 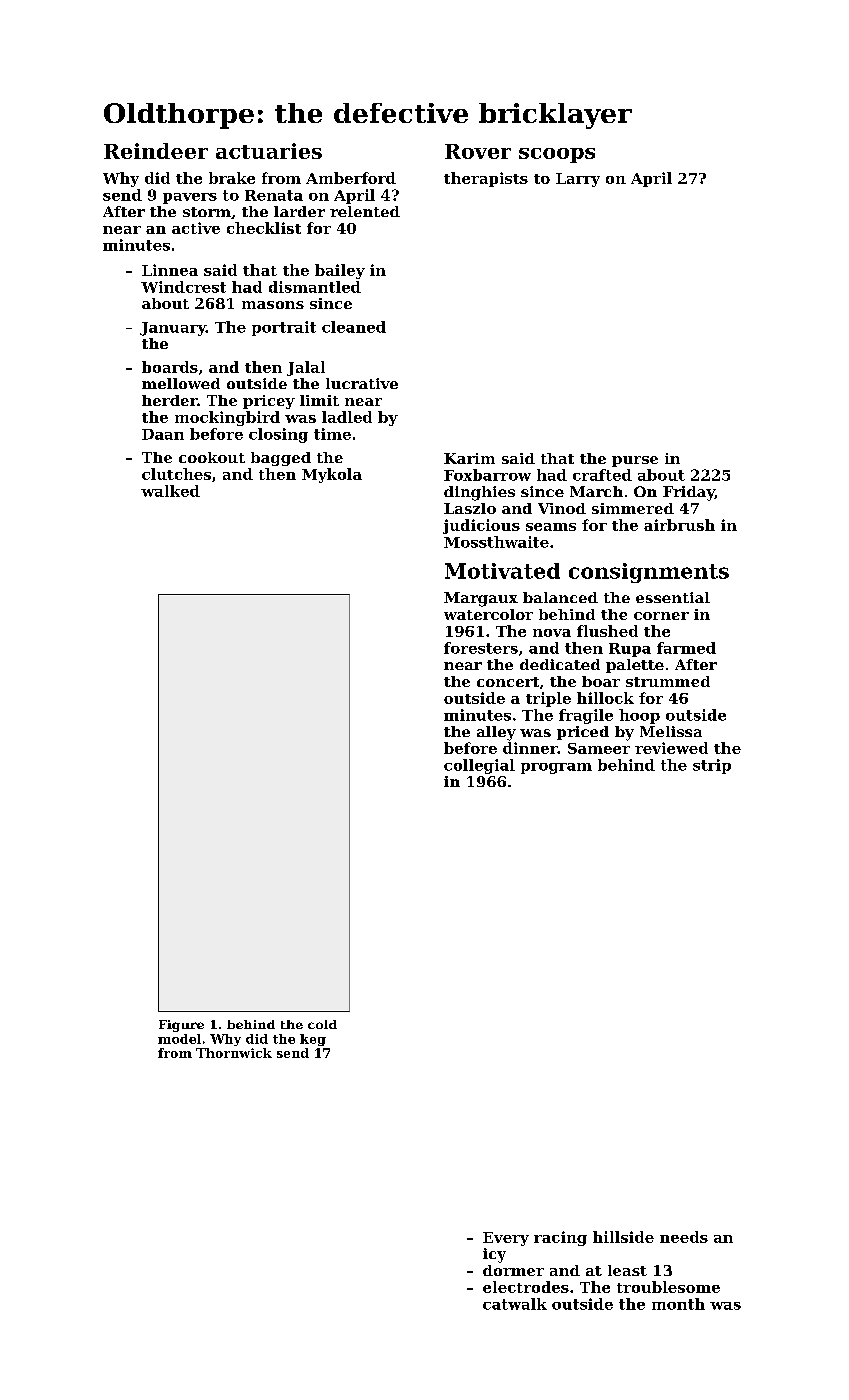 What do you see at coordinates (508, 682) in the screenshot?
I see `concert` at bounding box center [508, 682].
